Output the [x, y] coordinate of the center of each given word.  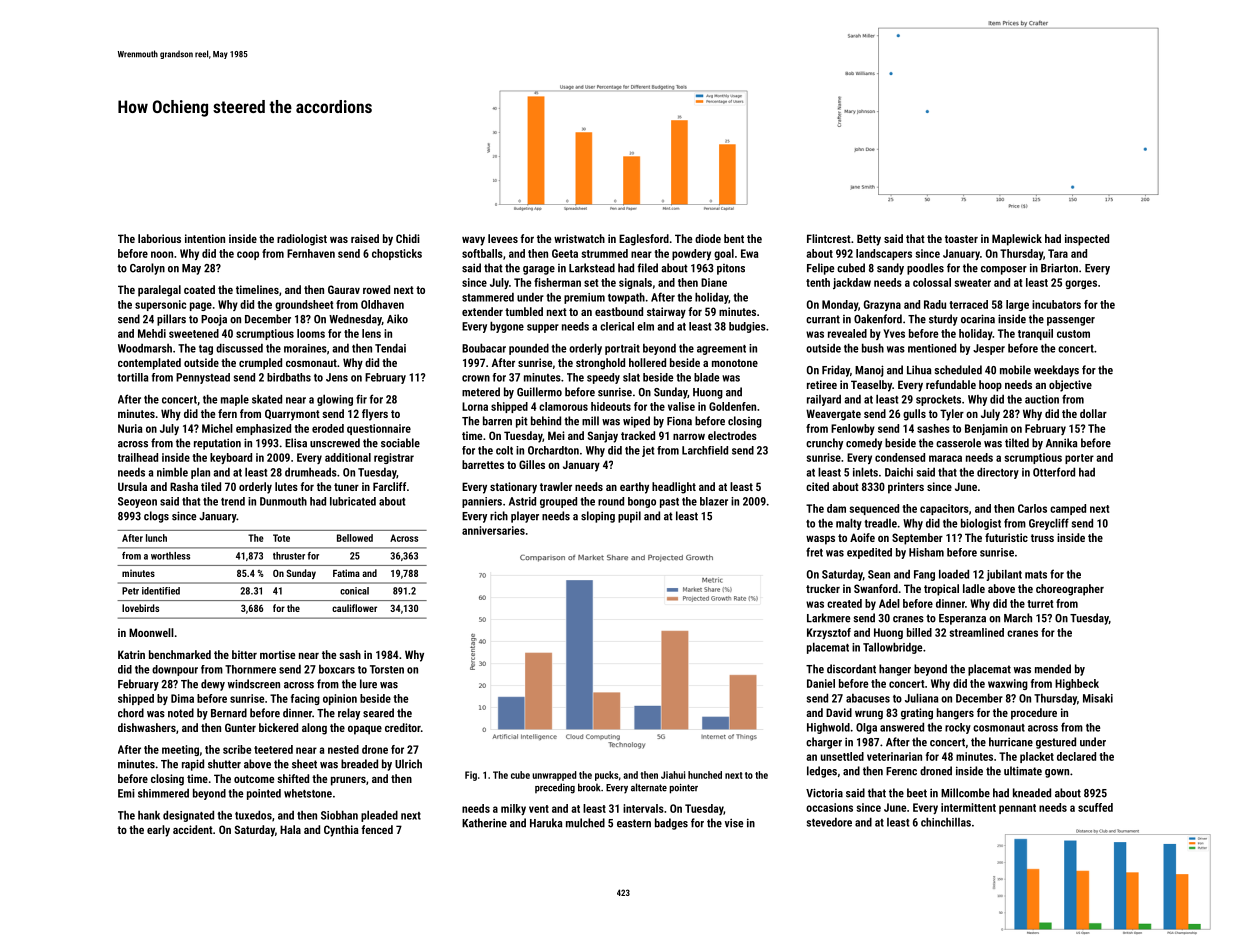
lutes [286, 486]
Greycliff [1049, 524]
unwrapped [554, 776]
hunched [705, 775]
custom [1073, 334]
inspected [1087, 240]
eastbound [619, 311]
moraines [305, 348]
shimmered [163, 793]
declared [1076, 756]
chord [131, 713]
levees [503, 238]
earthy [634, 488]
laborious [159, 238]
